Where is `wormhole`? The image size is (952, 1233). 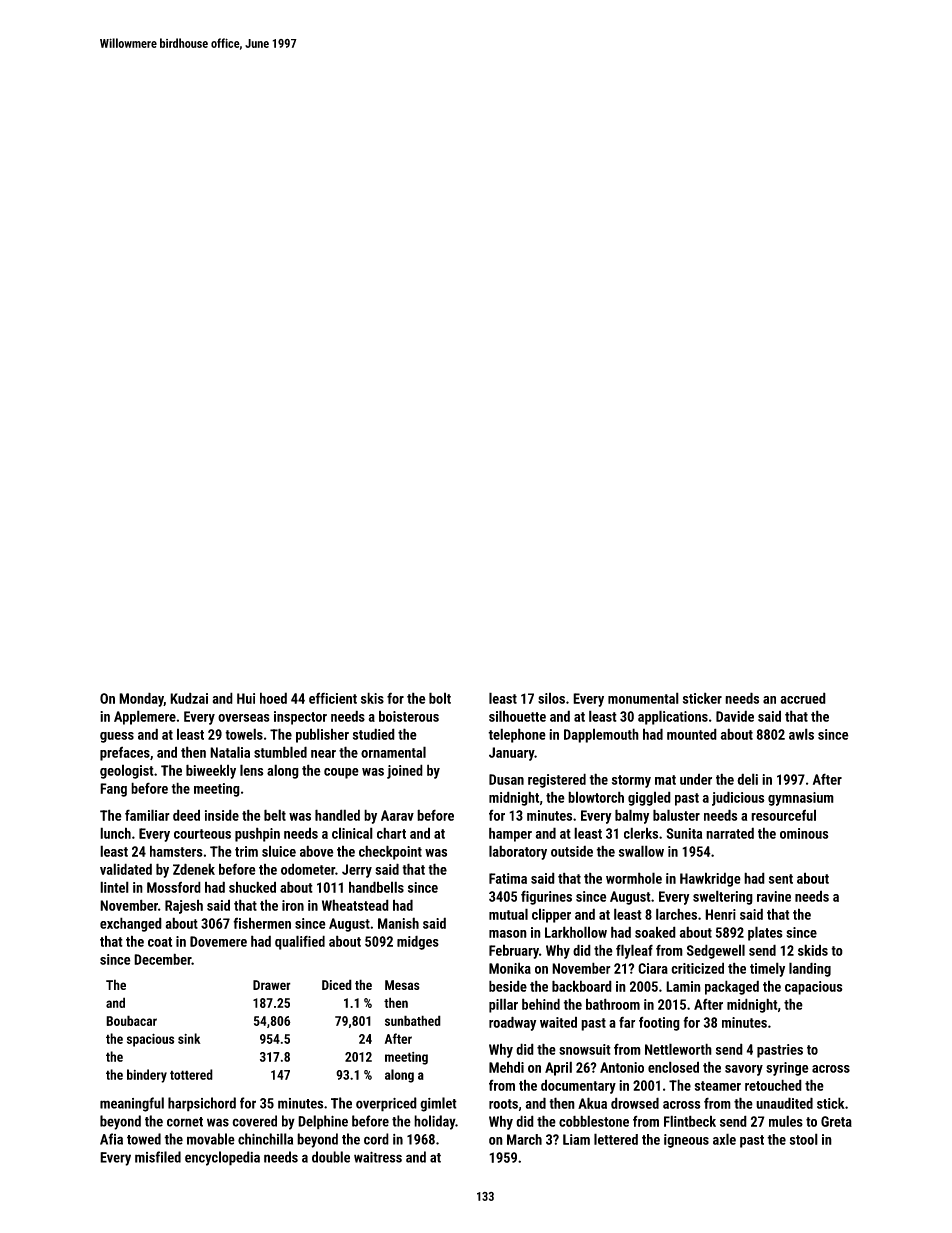
wormhole is located at coordinates (634, 878).
